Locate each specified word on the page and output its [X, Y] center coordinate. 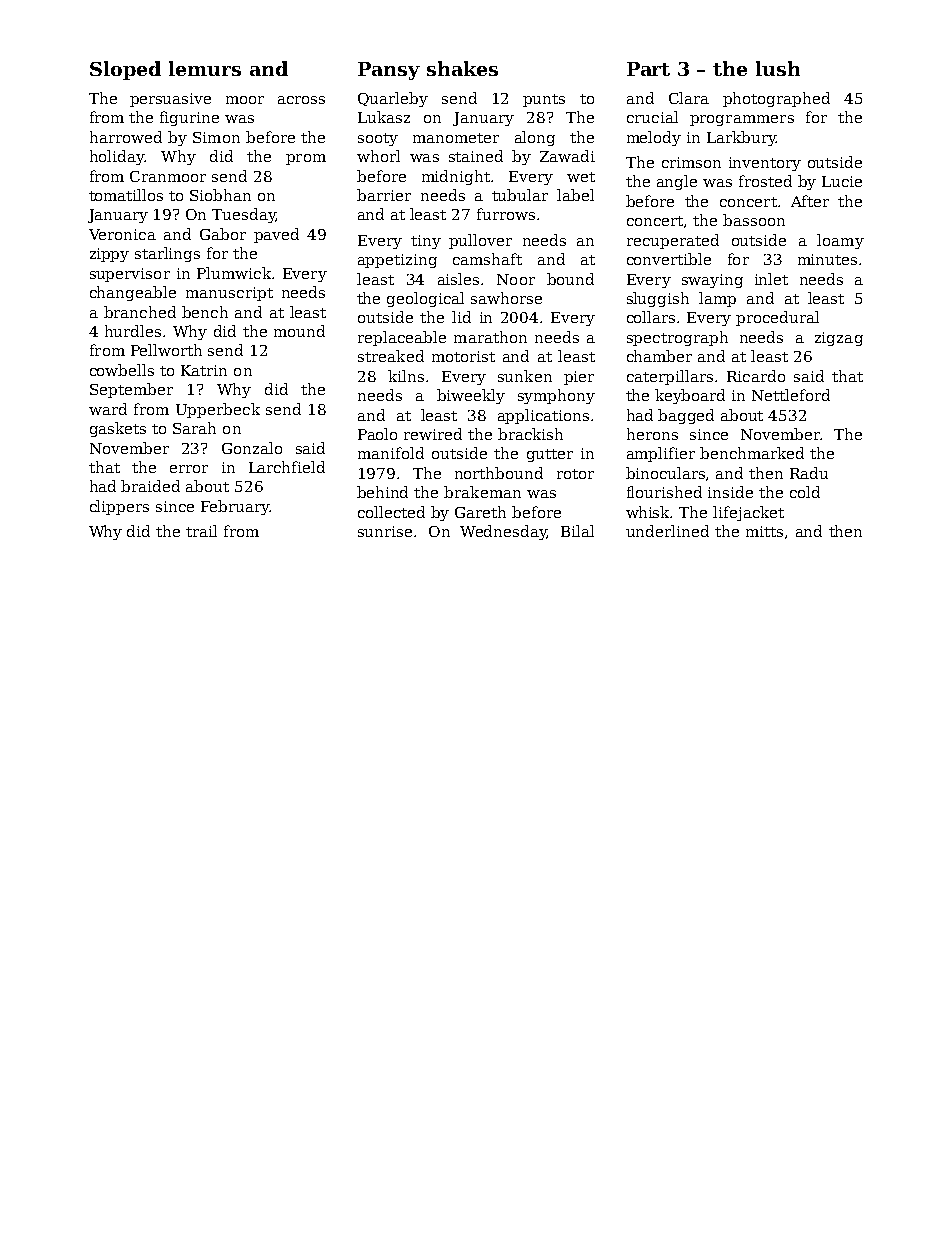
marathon [490, 337]
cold [805, 492]
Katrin [204, 370]
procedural [777, 318]
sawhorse [506, 298]
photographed [776, 99]
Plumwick [234, 273]
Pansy [389, 71]
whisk [648, 512]
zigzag [839, 339]
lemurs [205, 68]
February [235, 507]
